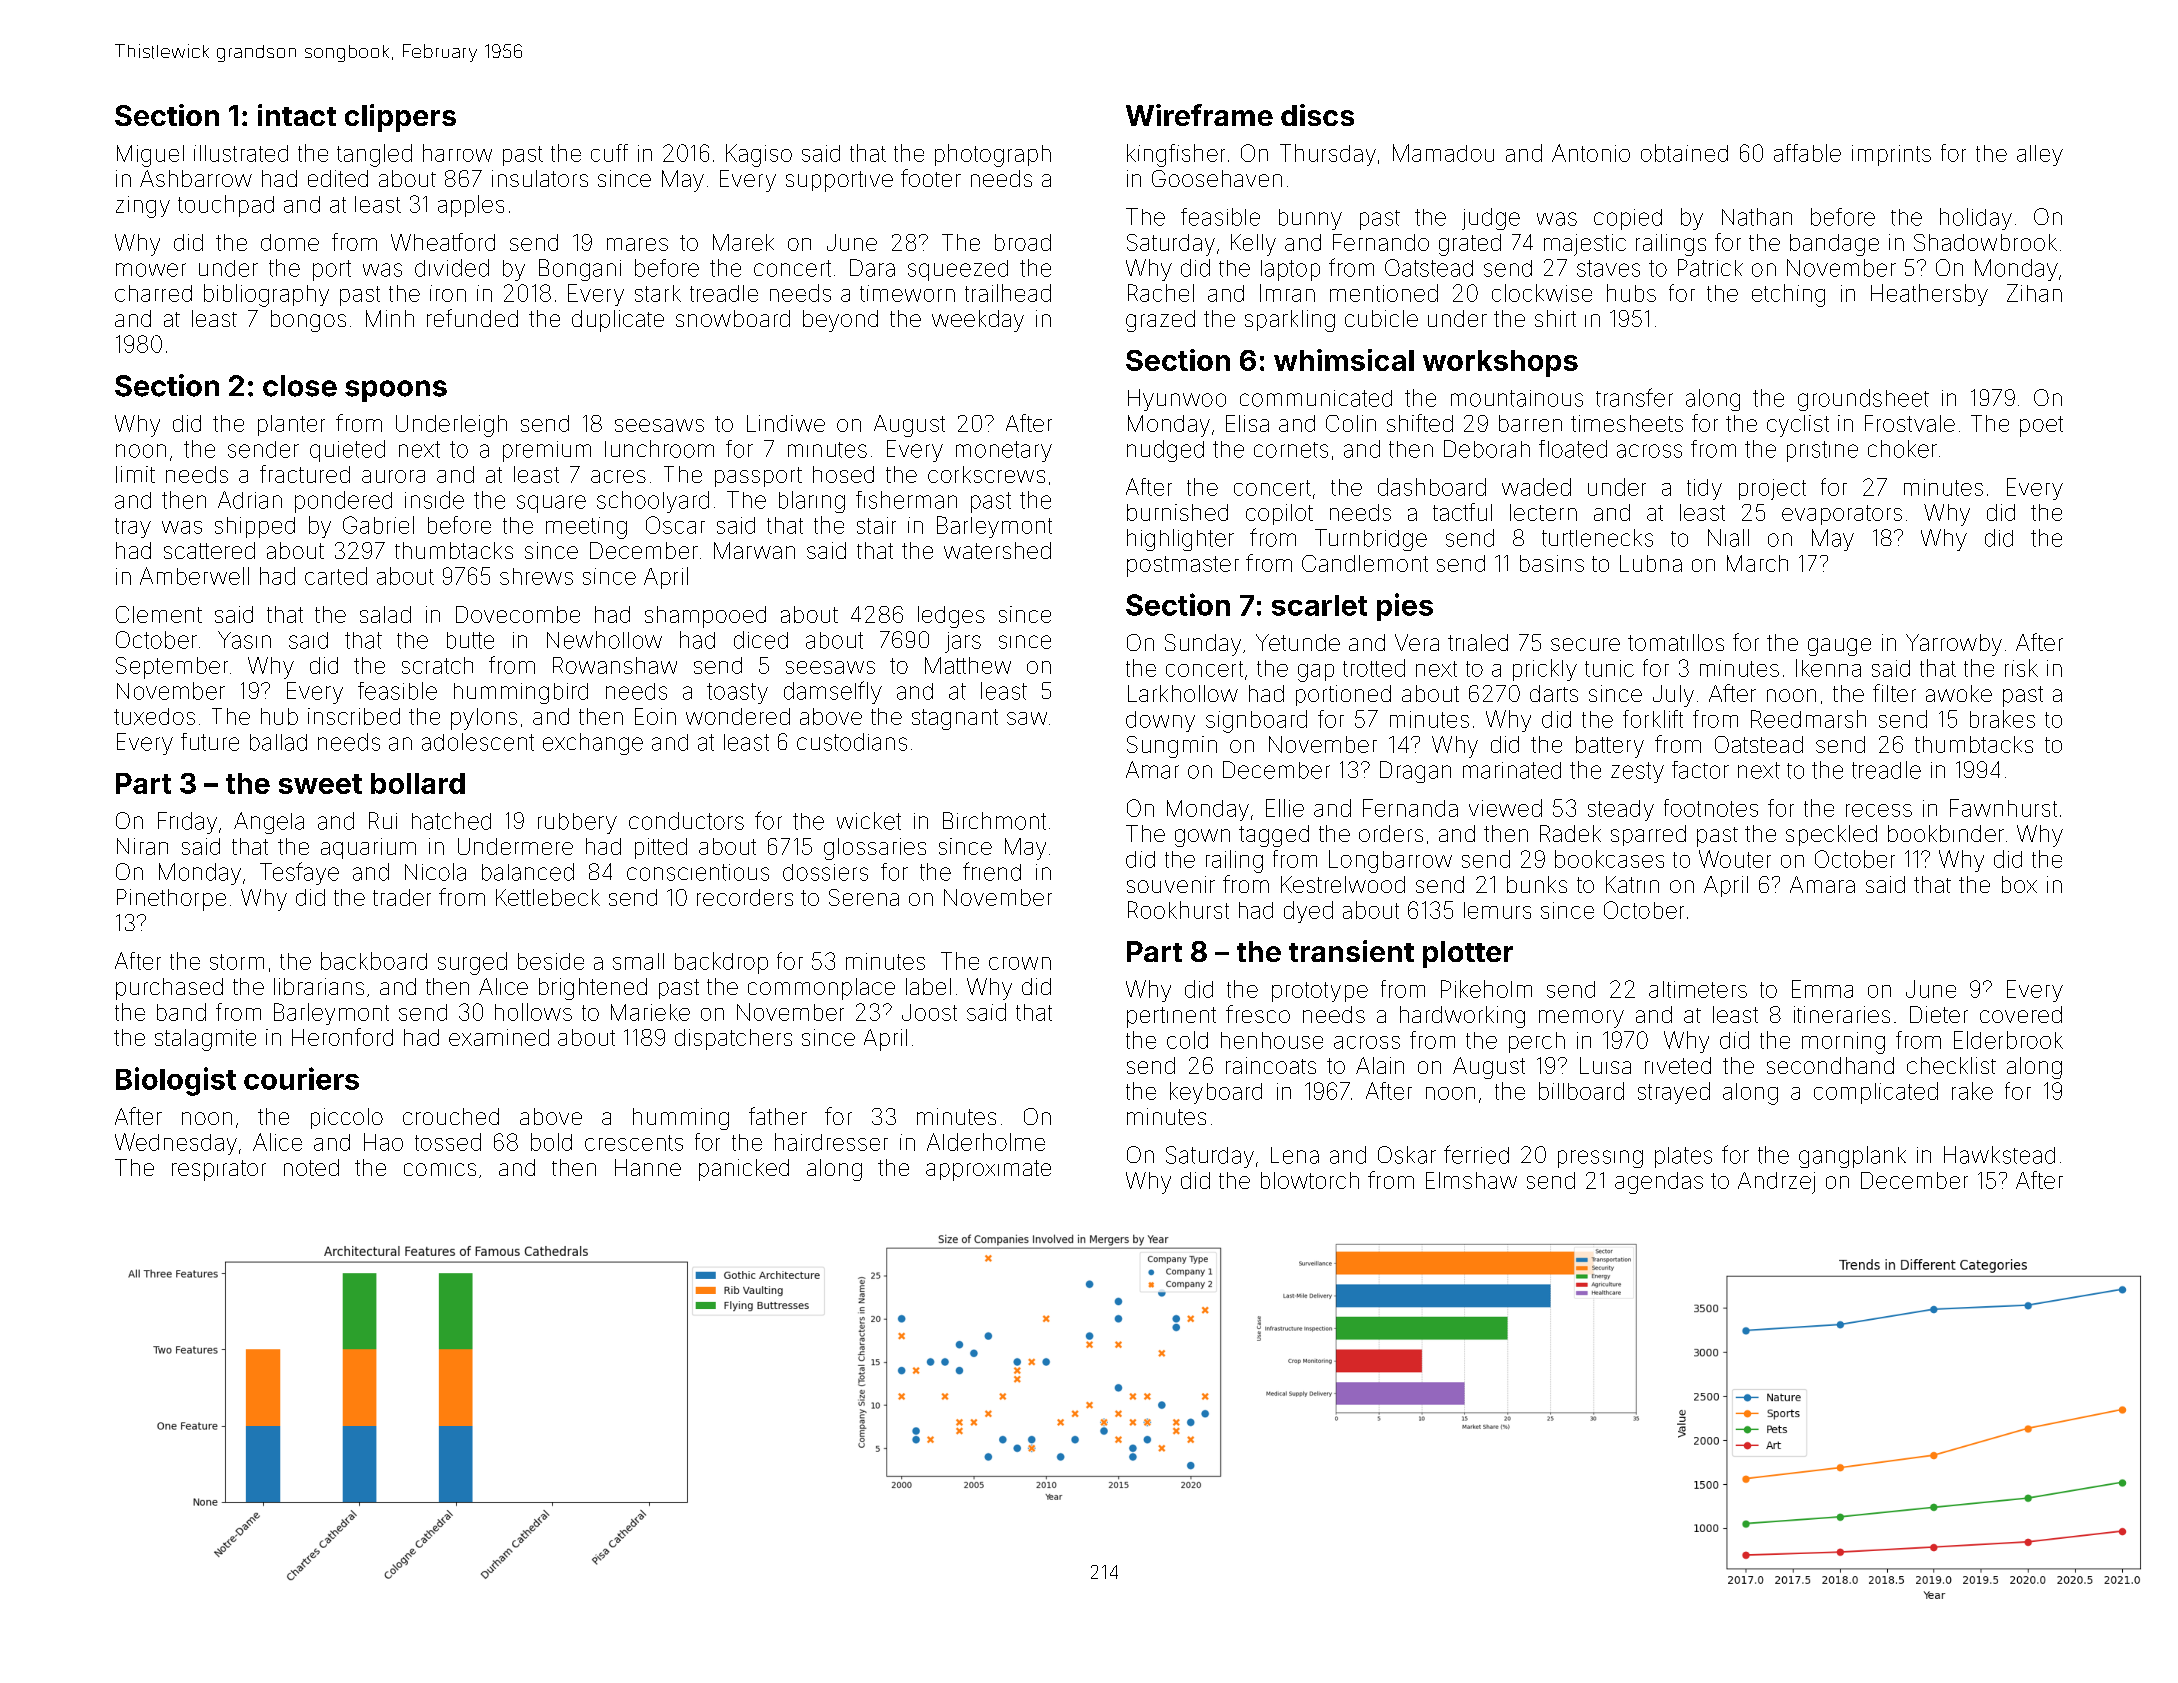 This screenshot has height=1683, width=2178. I want to click on Sungmin, so click(1172, 747).
